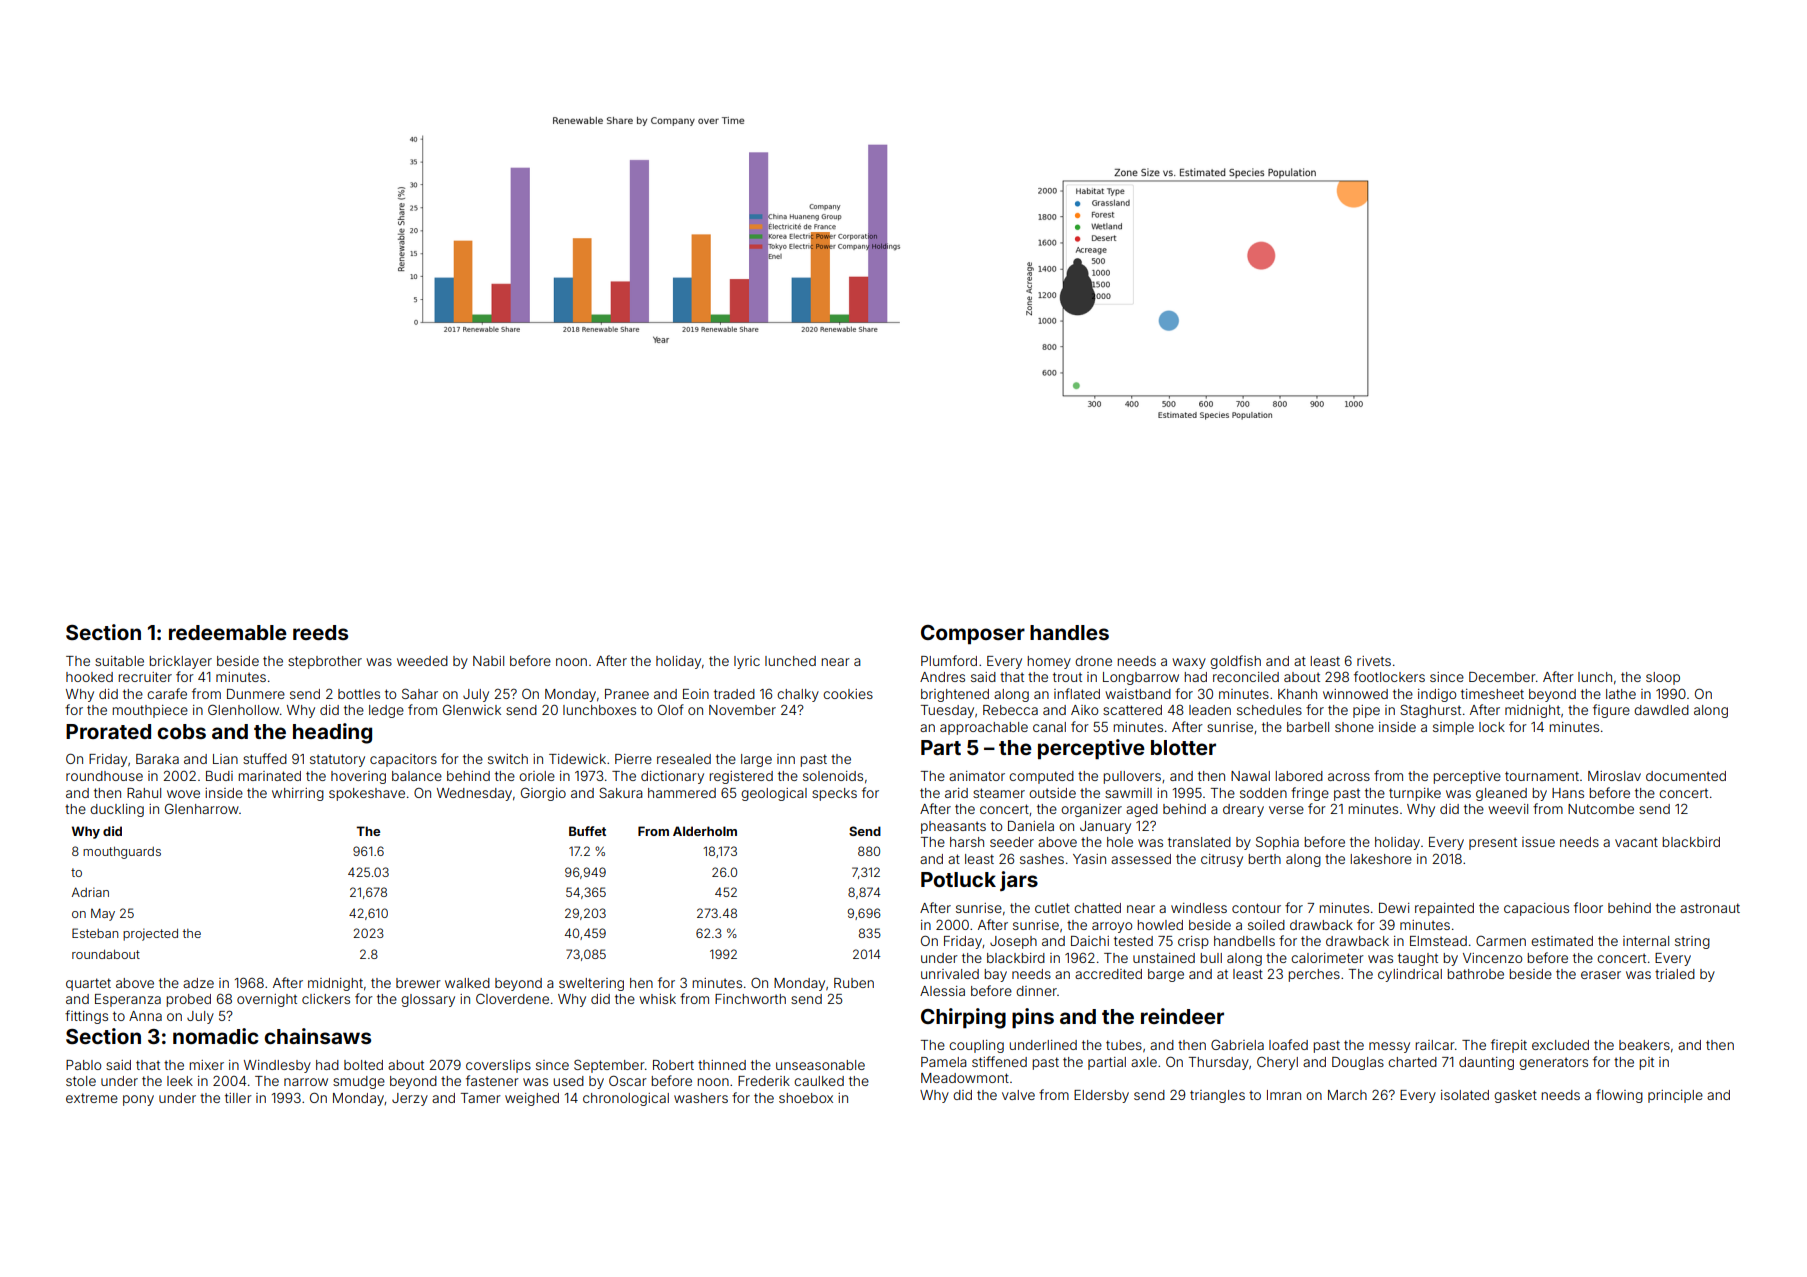 This screenshot has height=1277, width=1807. What do you see at coordinates (1601, 809) in the screenshot?
I see `Nutcombe` at bounding box center [1601, 809].
